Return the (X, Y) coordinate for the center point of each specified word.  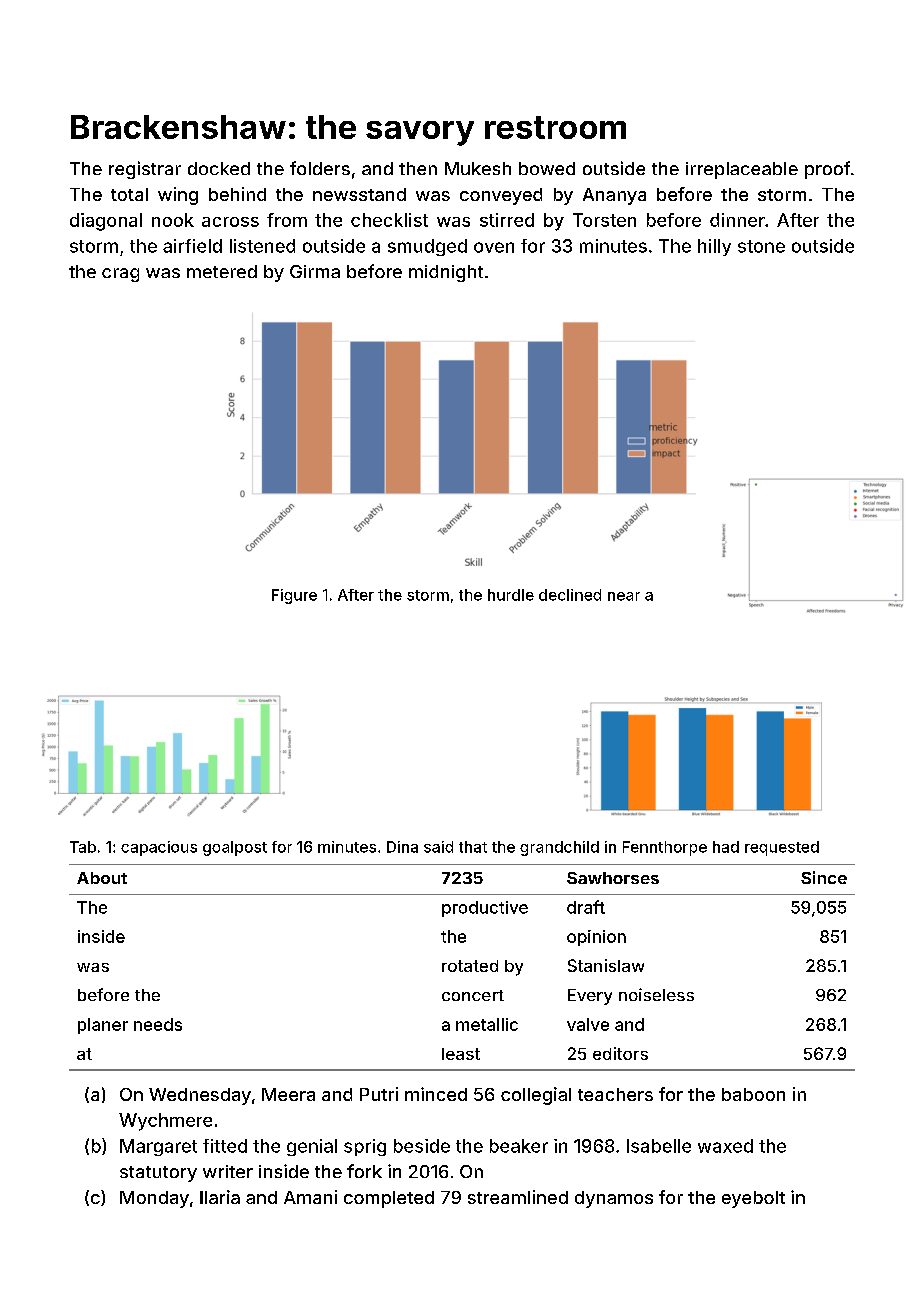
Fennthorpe (665, 848)
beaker (519, 1146)
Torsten (604, 220)
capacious (159, 848)
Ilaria (220, 1197)
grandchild (559, 848)
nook (173, 220)
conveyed (501, 196)
